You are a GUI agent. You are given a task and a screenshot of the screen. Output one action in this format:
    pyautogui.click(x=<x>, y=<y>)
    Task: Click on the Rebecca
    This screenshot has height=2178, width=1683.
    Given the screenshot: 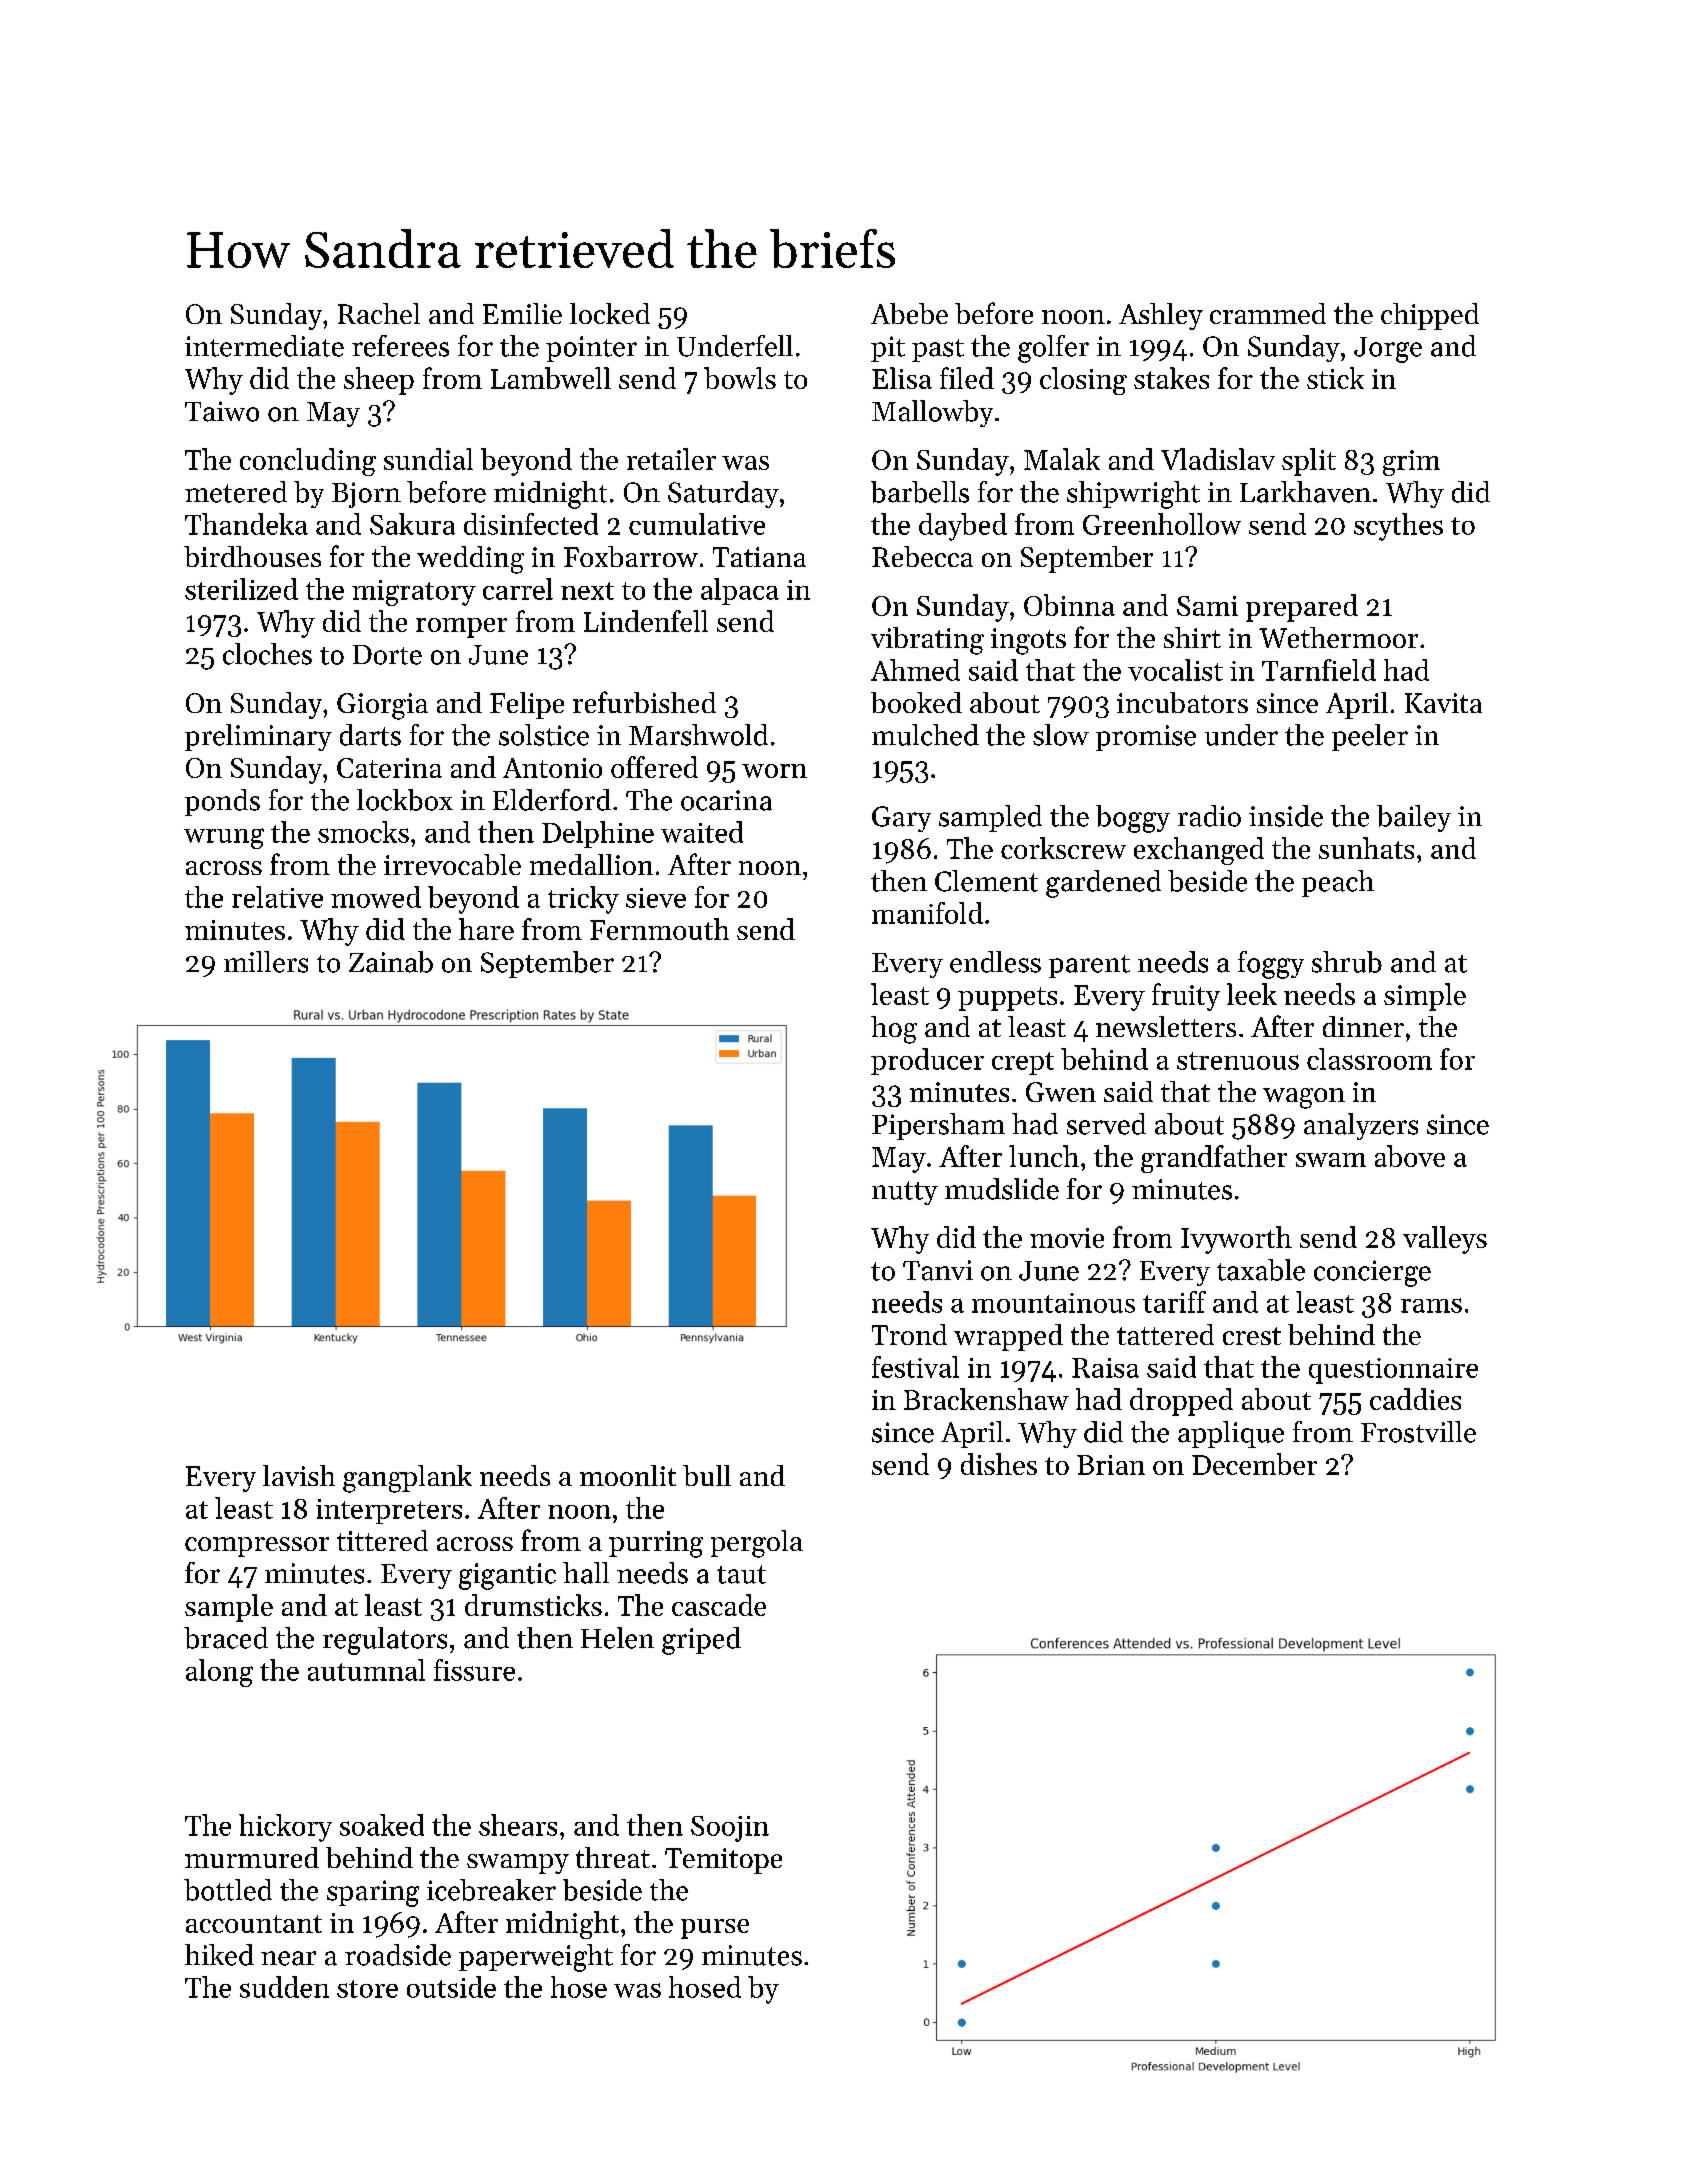 What is the action you would take?
    pyautogui.click(x=922, y=556)
